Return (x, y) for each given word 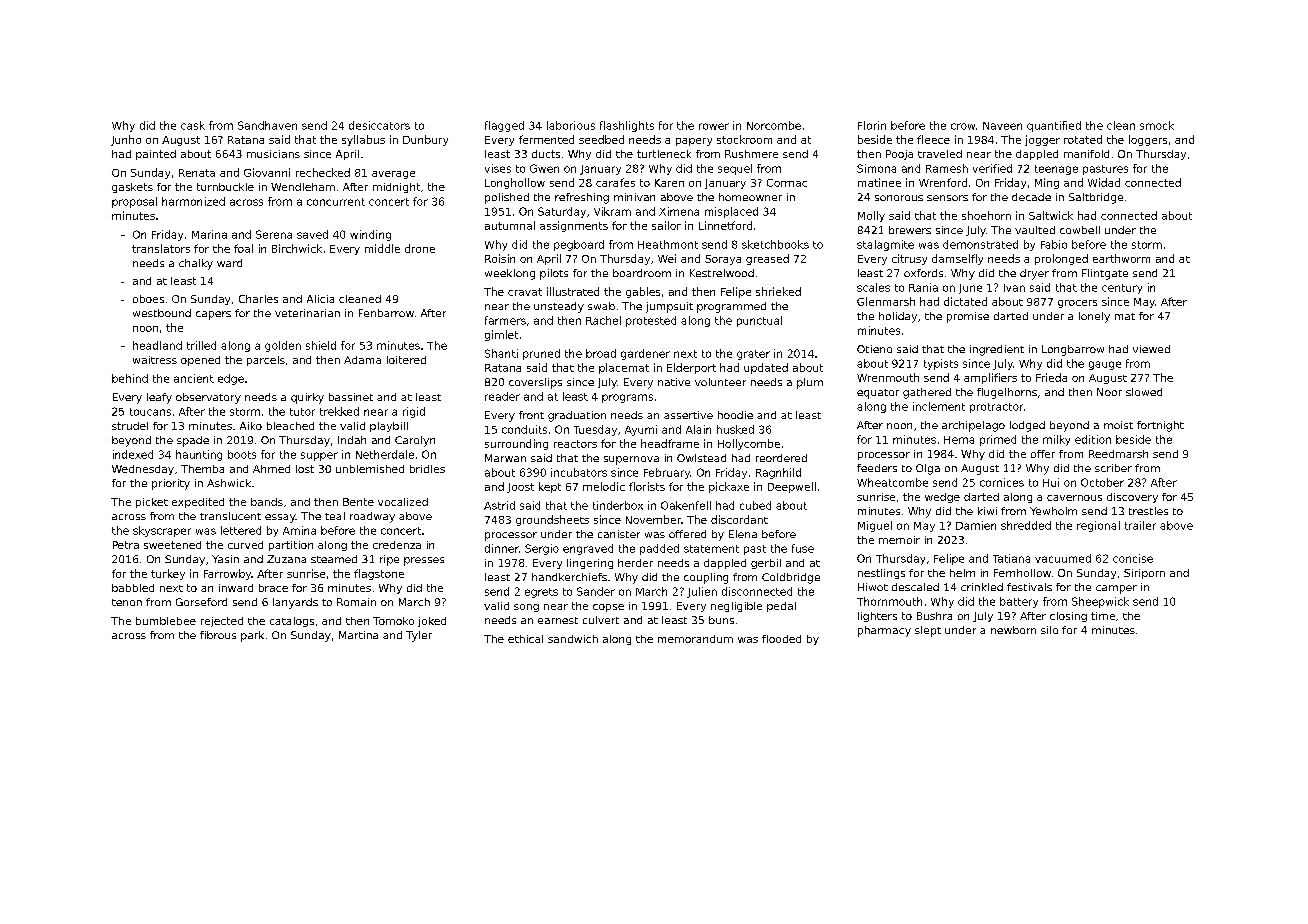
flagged (504, 126)
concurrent (336, 202)
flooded (781, 639)
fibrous (218, 635)
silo (1049, 630)
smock (1157, 125)
